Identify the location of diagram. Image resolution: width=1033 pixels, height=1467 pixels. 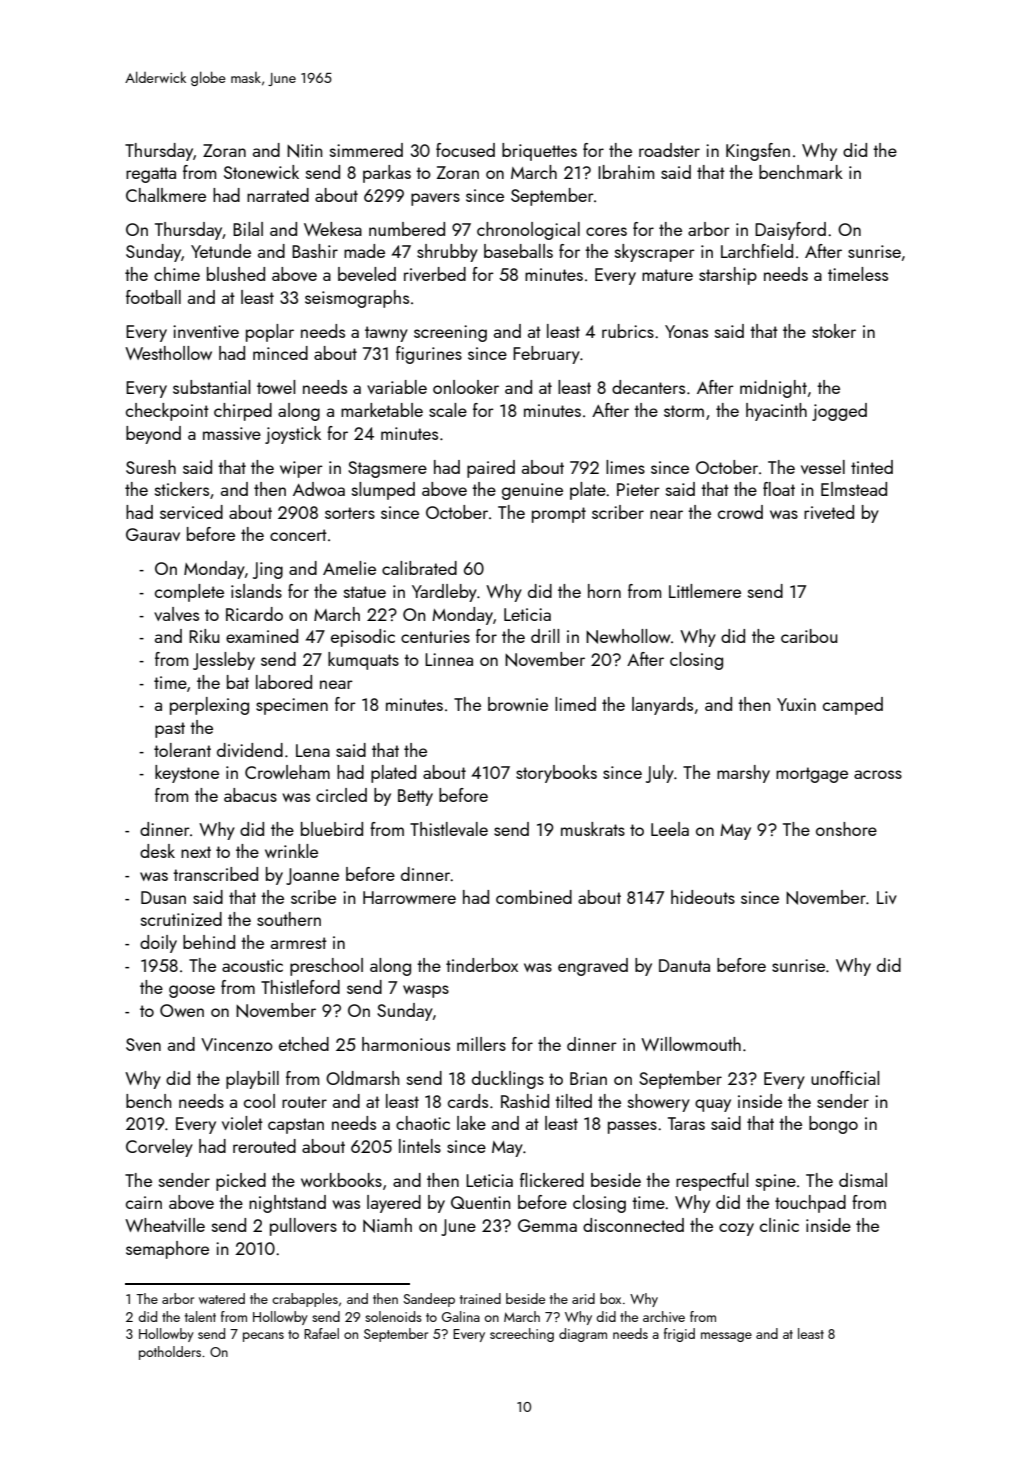
(583, 1335).
